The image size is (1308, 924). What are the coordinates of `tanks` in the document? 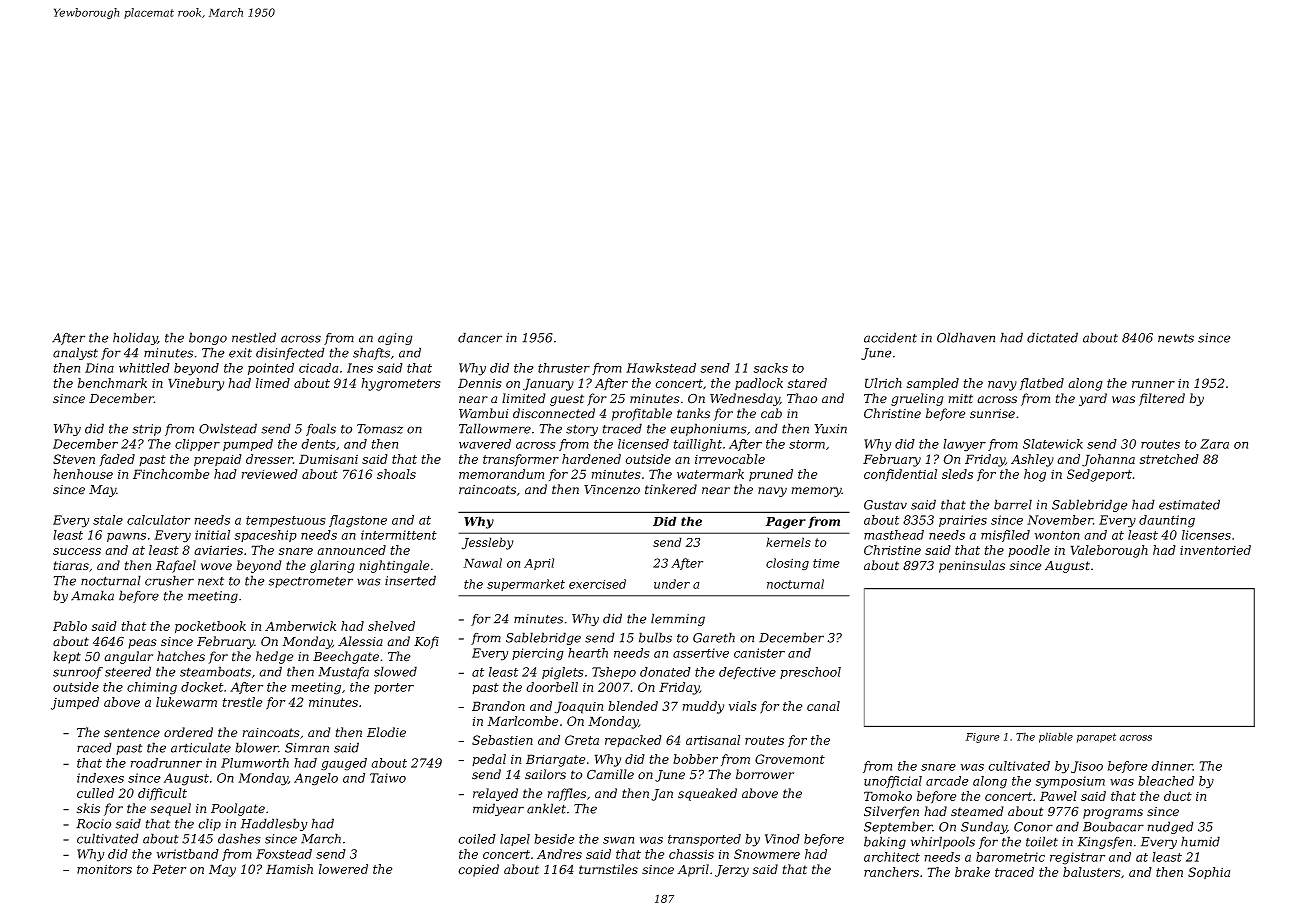 It's located at (693, 413).
